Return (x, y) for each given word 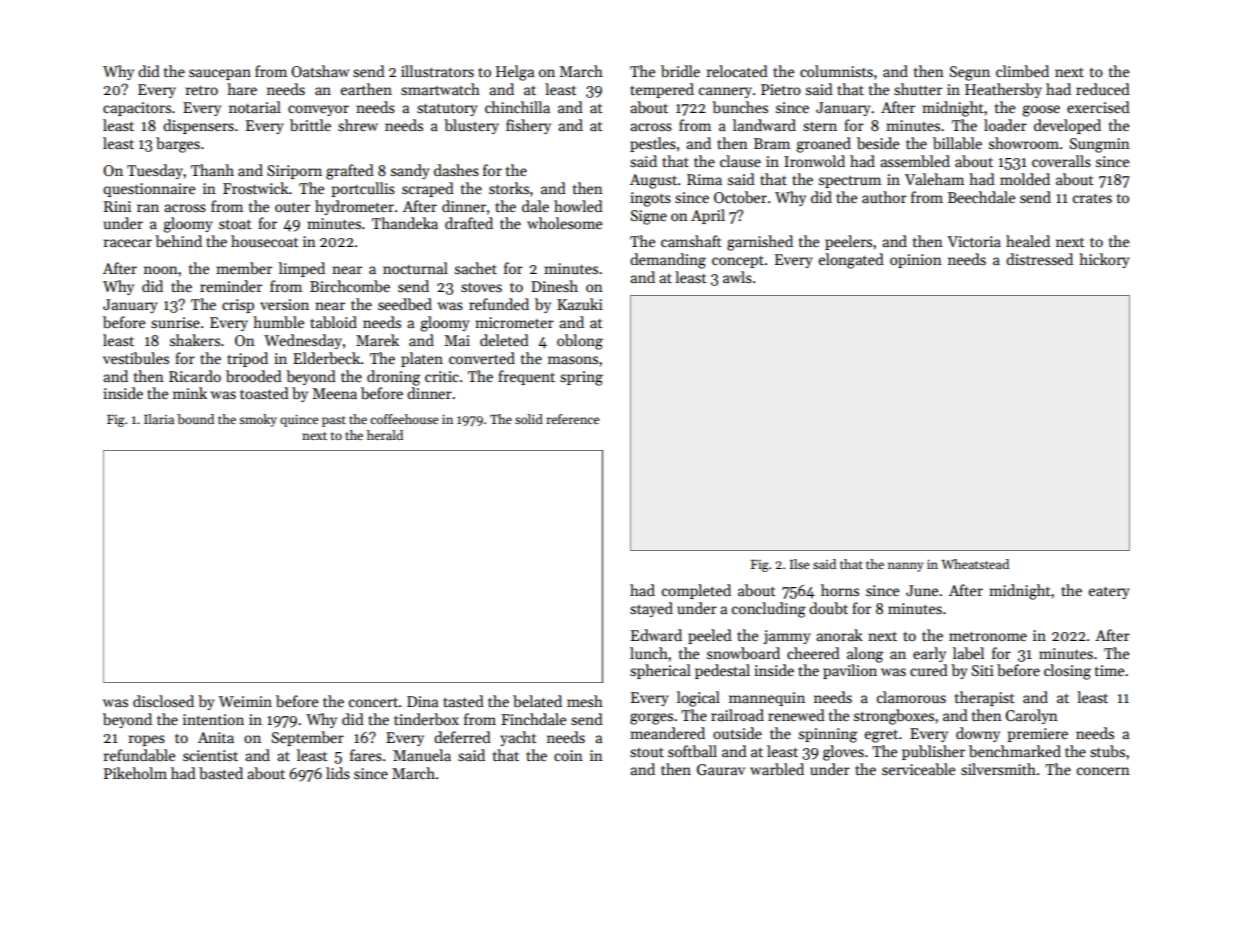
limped (302, 269)
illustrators (437, 71)
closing (1067, 672)
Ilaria (159, 419)
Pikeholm (135, 773)
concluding (769, 610)
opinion (916, 261)
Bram (772, 143)
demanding (668, 261)
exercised (1098, 107)
